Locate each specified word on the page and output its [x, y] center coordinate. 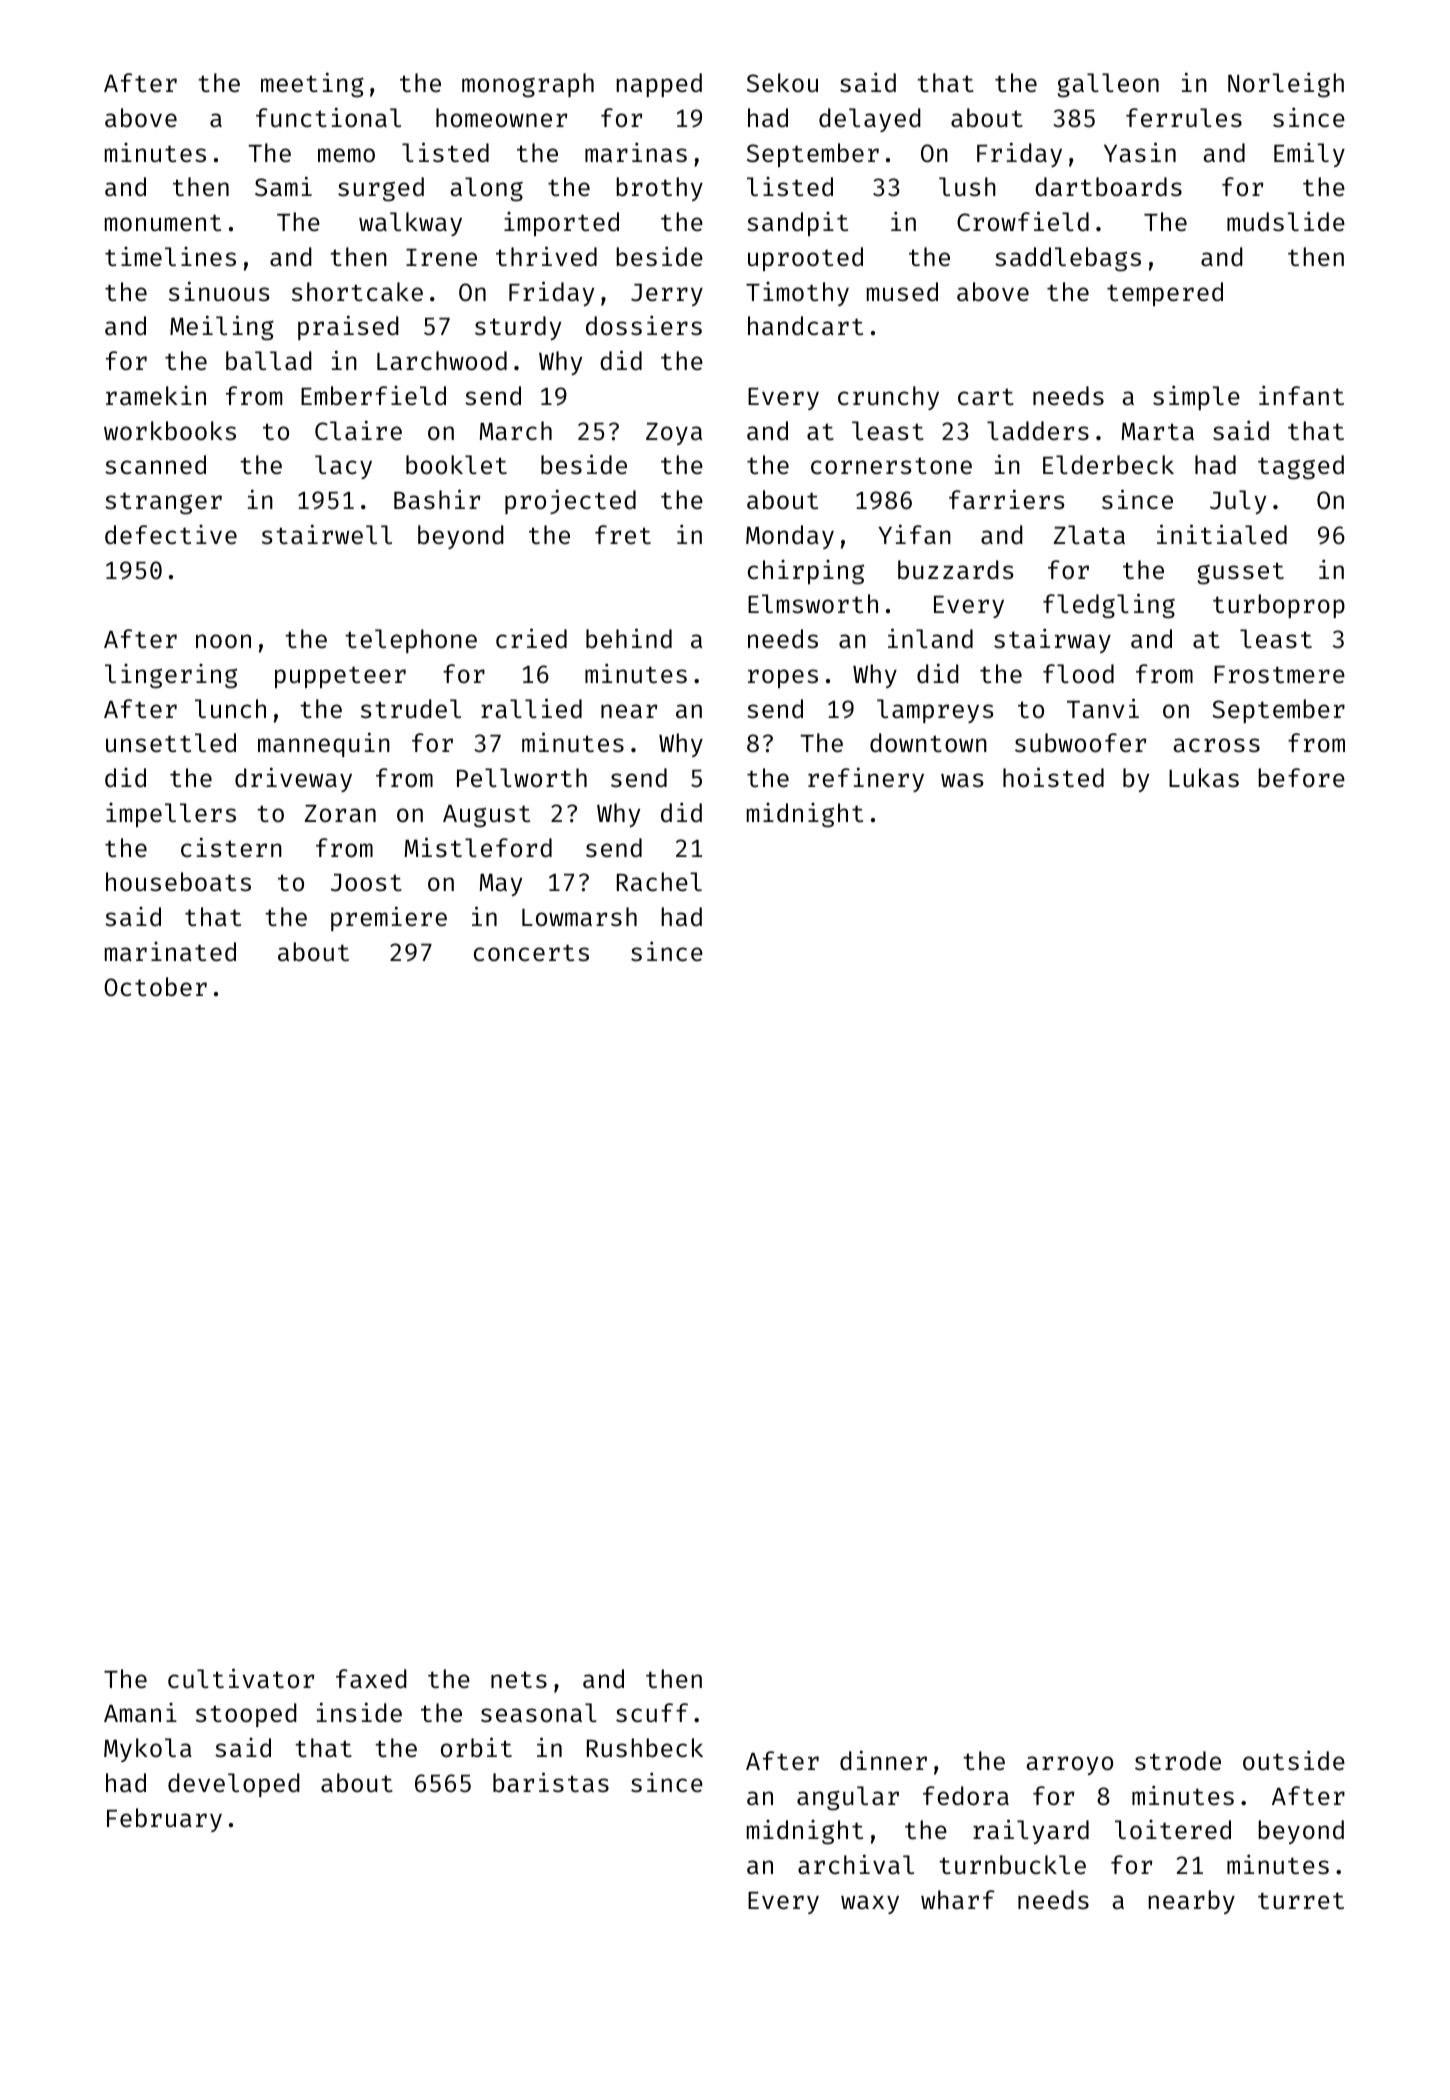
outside [1294, 1760]
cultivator [241, 1678]
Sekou [782, 83]
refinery [866, 779]
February [164, 1820]
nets [519, 1680]
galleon [1108, 85]
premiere [389, 918]
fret [623, 535]
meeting [312, 85]
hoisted [1053, 777]
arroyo [1069, 1765]
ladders [1038, 431]
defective [171, 535]
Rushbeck [645, 1748]
